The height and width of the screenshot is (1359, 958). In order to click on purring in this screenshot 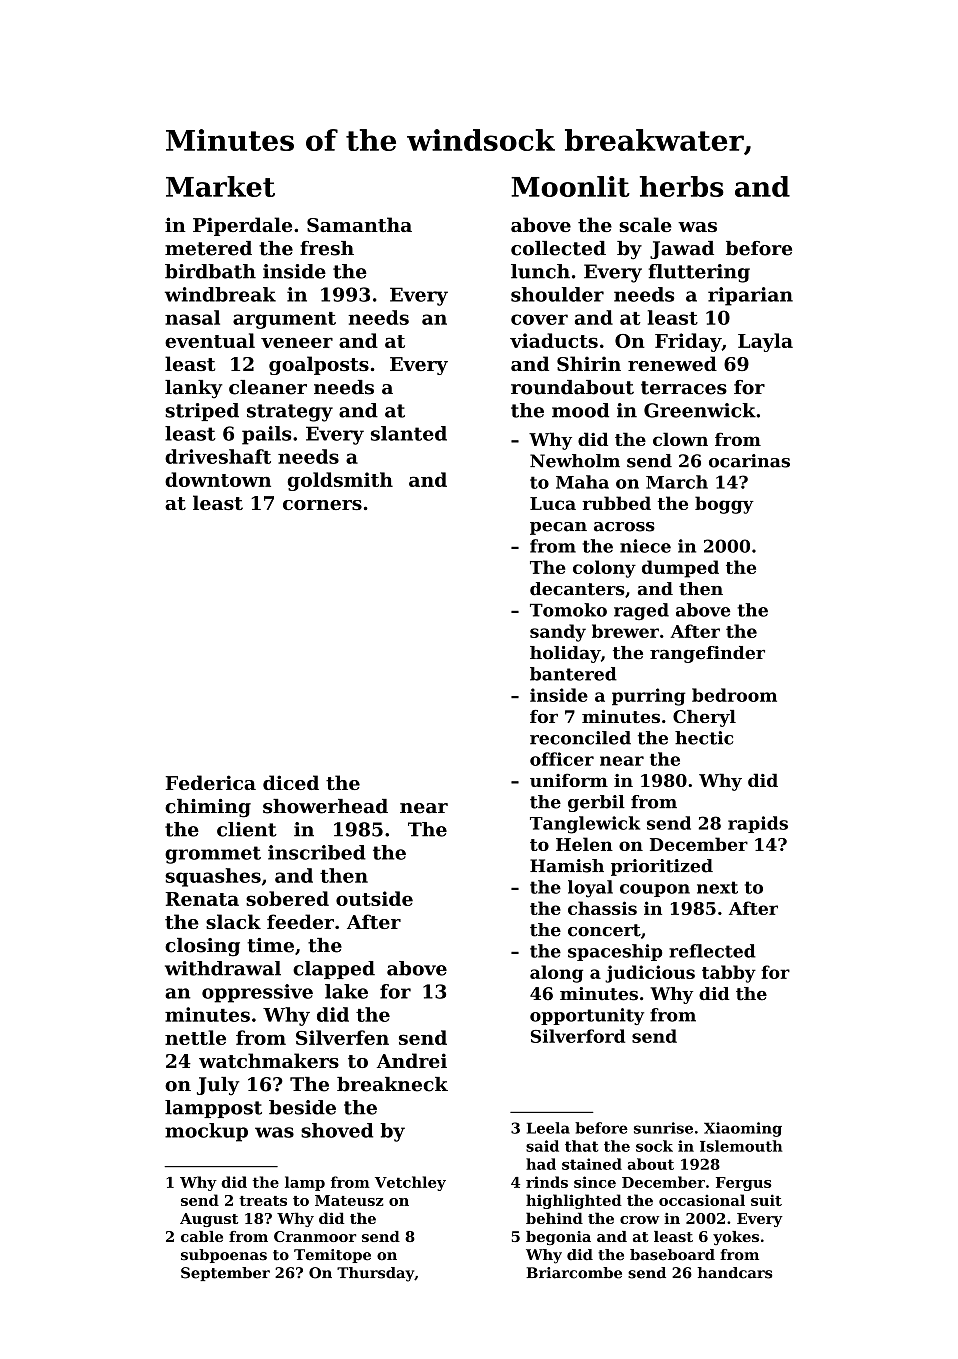, I will do `click(648, 697)`.
